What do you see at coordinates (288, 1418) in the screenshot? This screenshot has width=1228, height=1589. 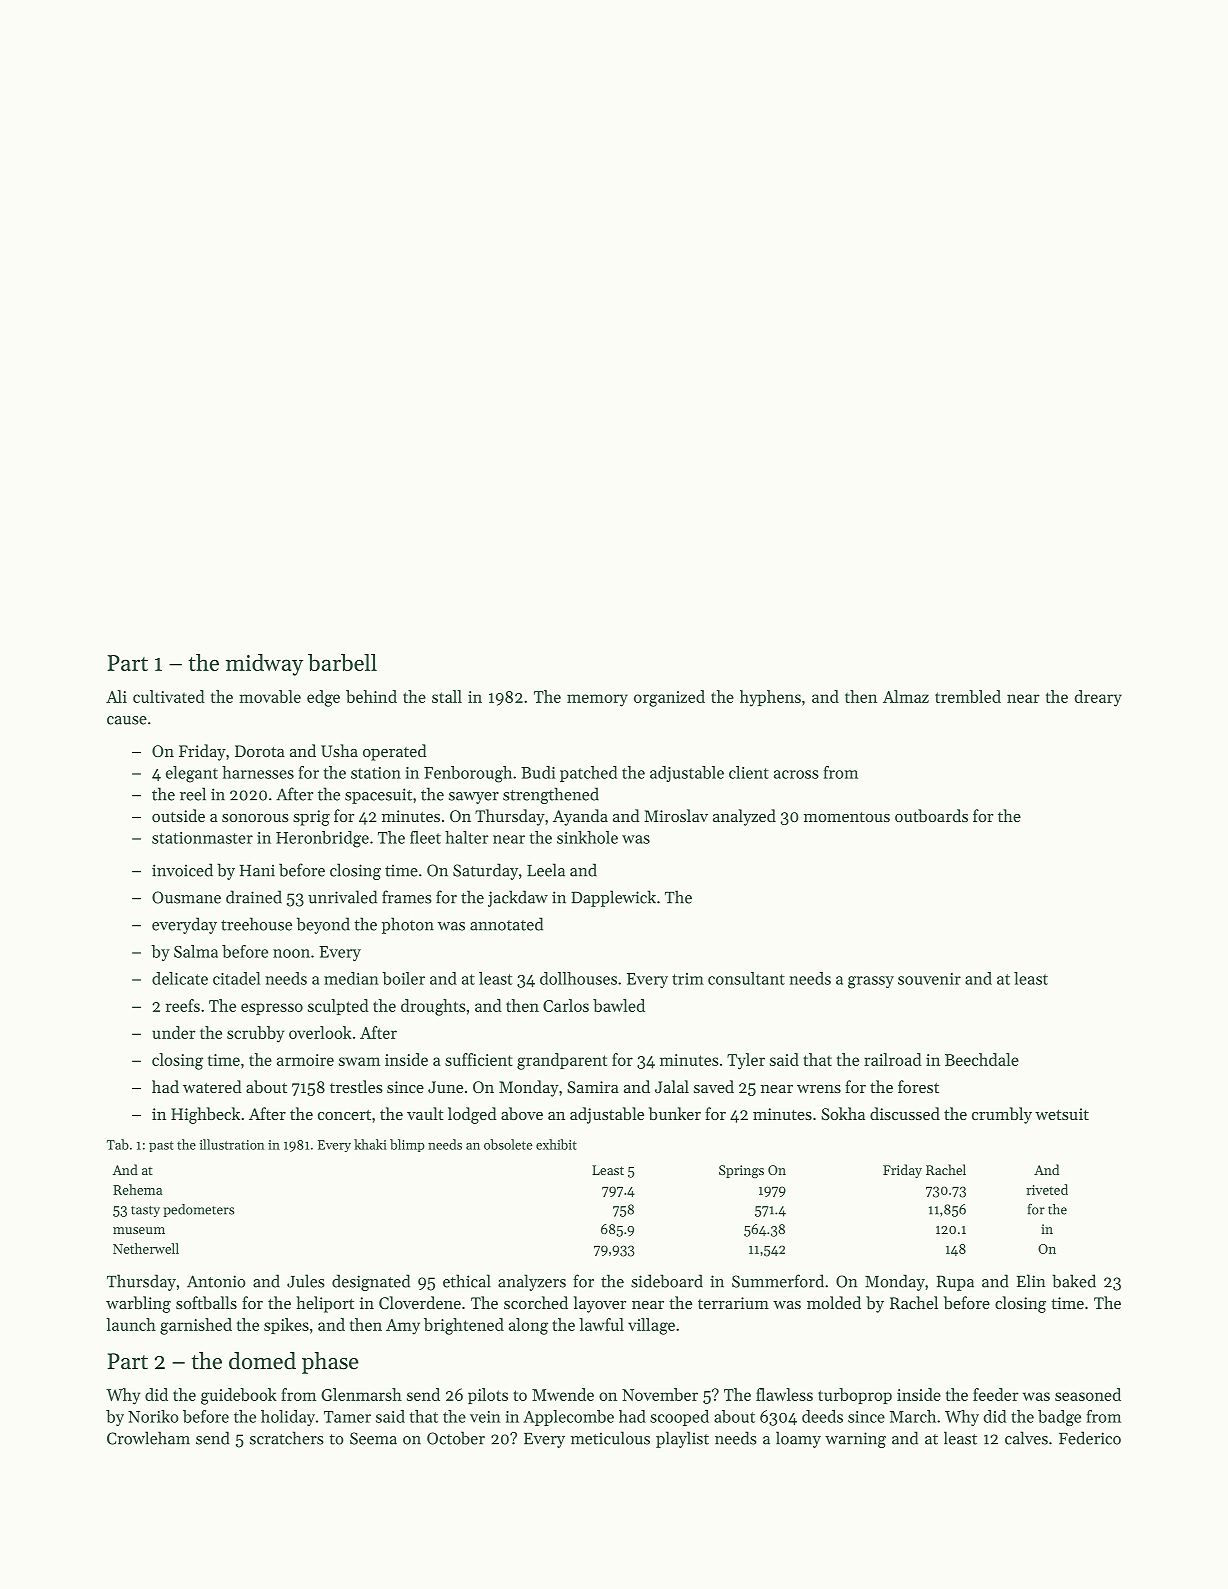 I see `holiday` at bounding box center [288, 1418].
